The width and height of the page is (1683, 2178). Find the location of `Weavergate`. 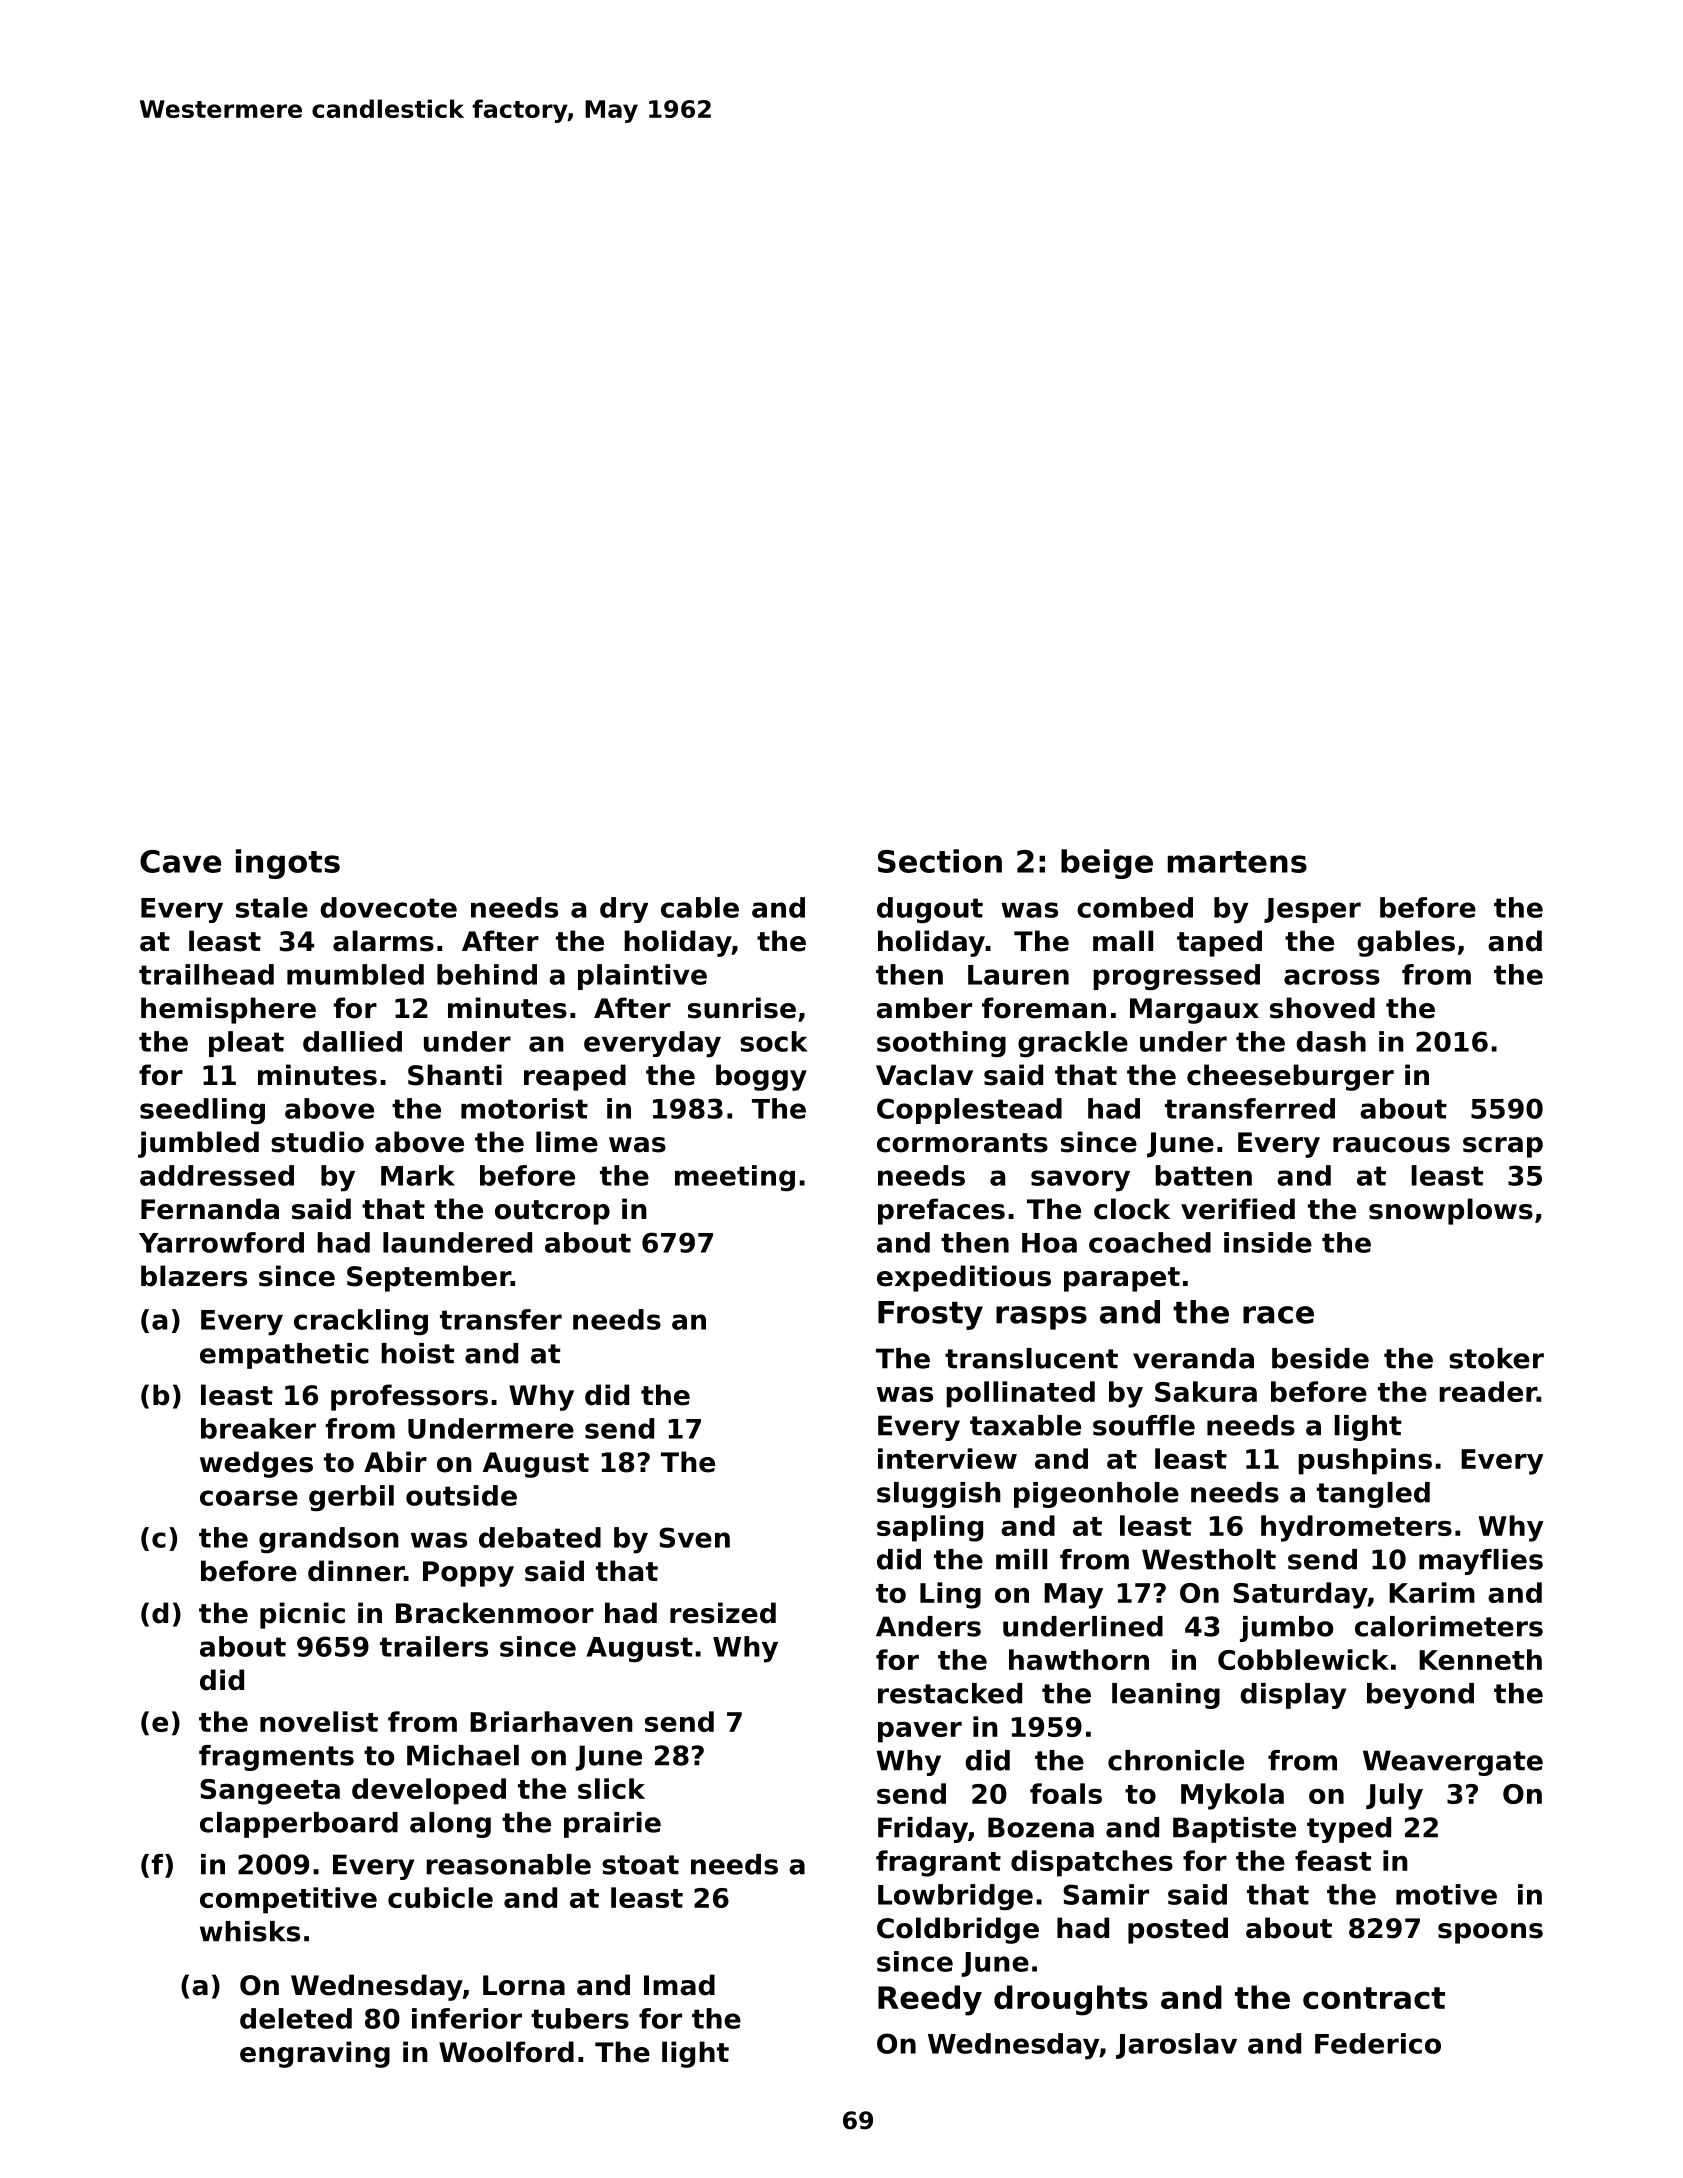

Weavergate is located at coordinates (1453, 1763).
